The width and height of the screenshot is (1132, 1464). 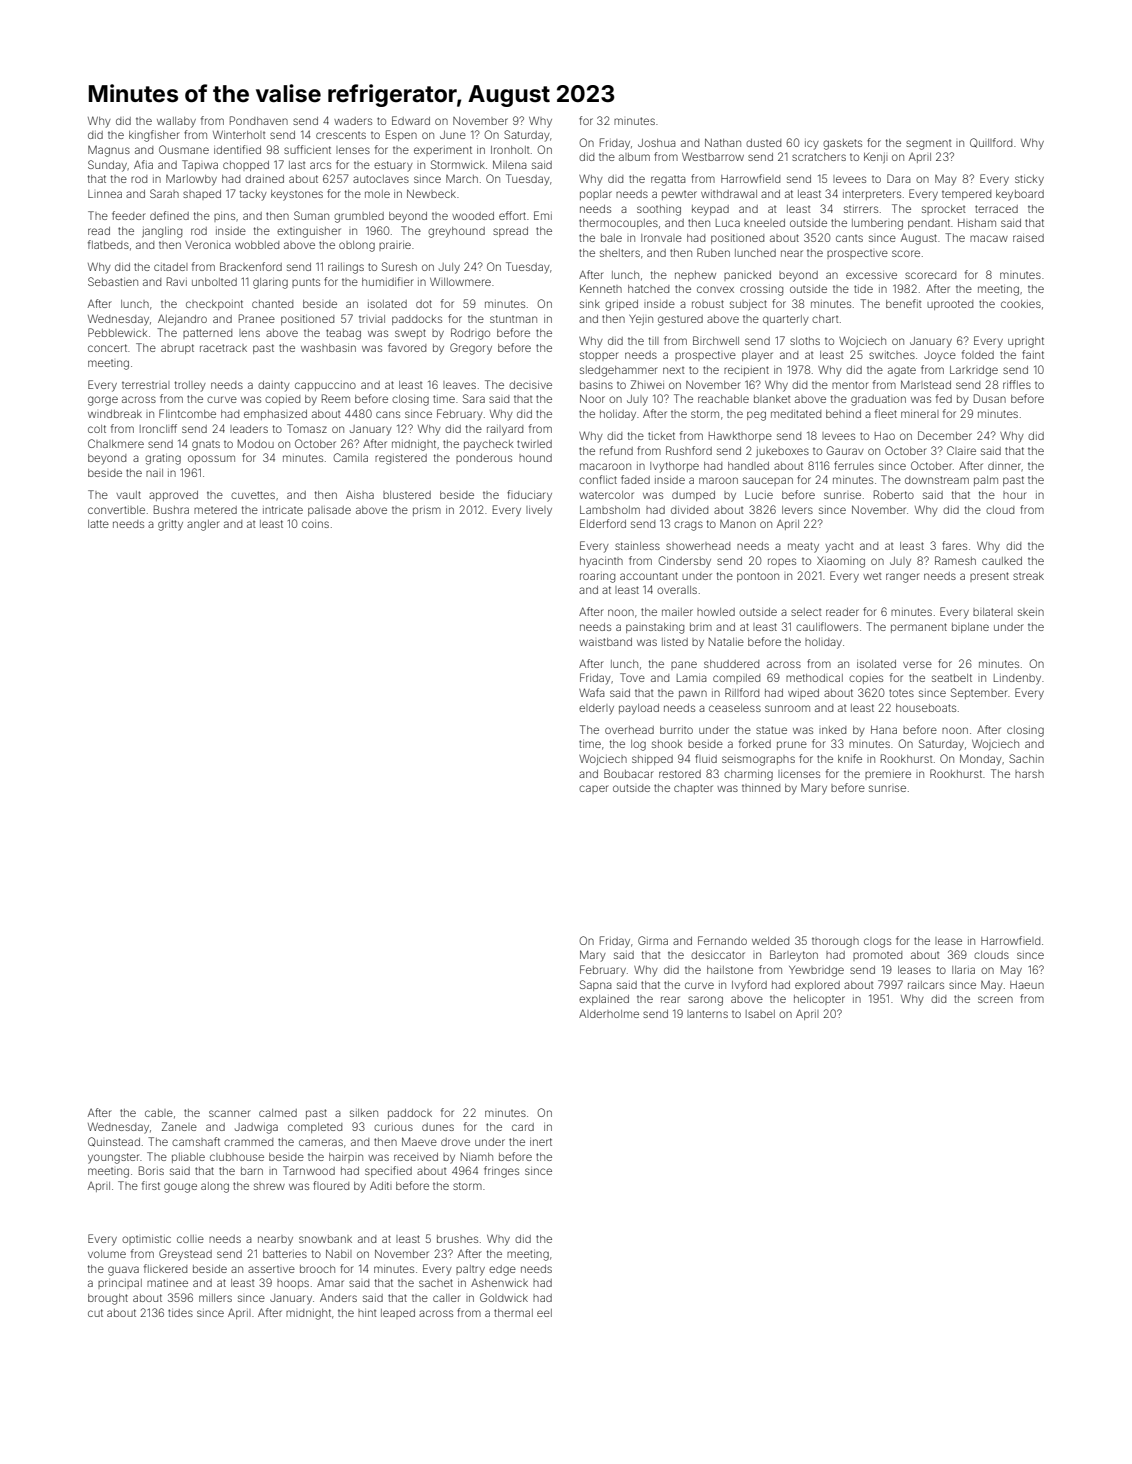 What do you see at coordinates (167, 1283) in the screenshot?
I see `matinee` at bounding box center [167, 1283].
